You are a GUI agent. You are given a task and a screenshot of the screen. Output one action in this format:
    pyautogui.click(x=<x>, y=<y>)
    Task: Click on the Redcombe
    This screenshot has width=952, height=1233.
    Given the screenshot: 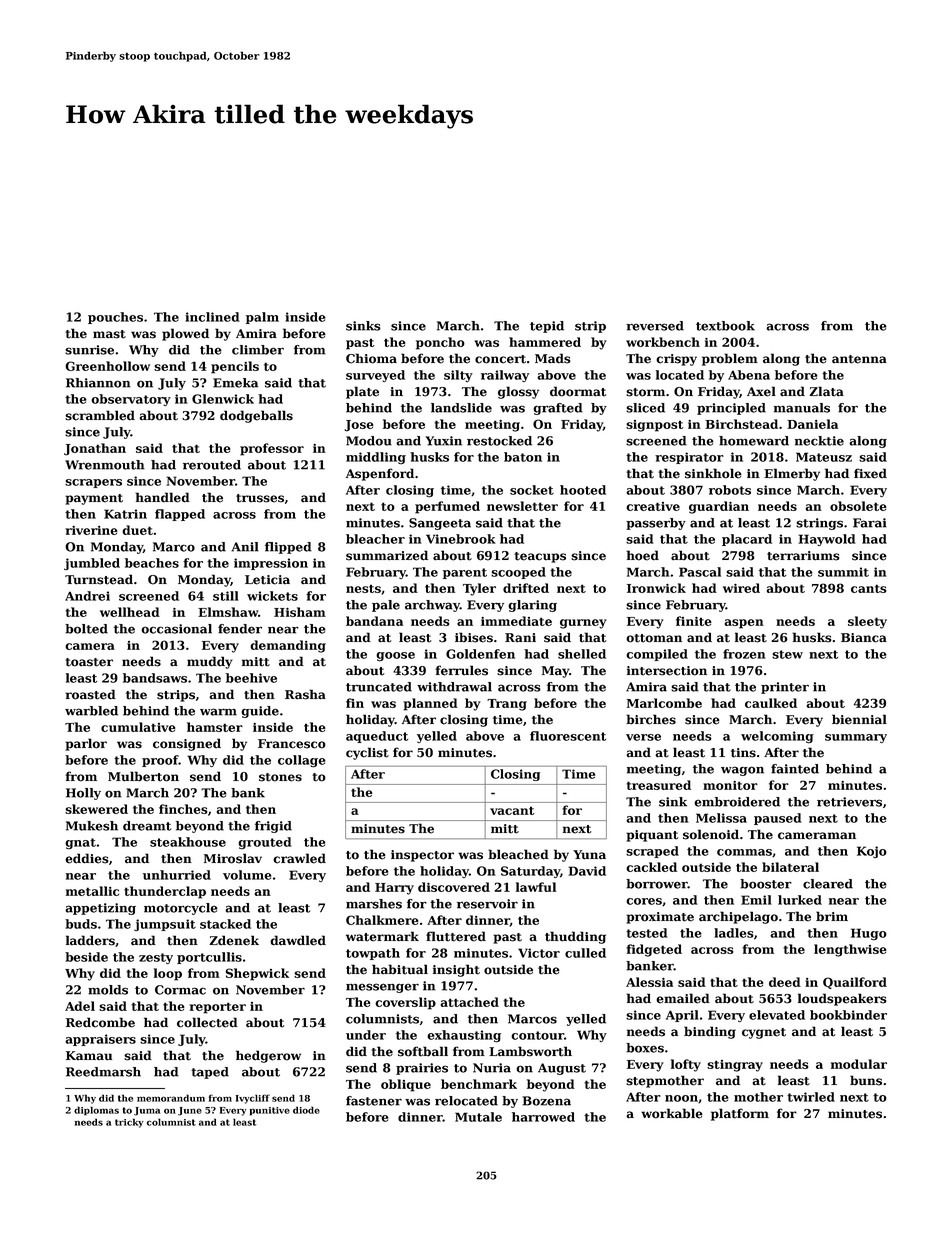 What is the action you would take?
    pyautogui.click(x=100, y=1022)
